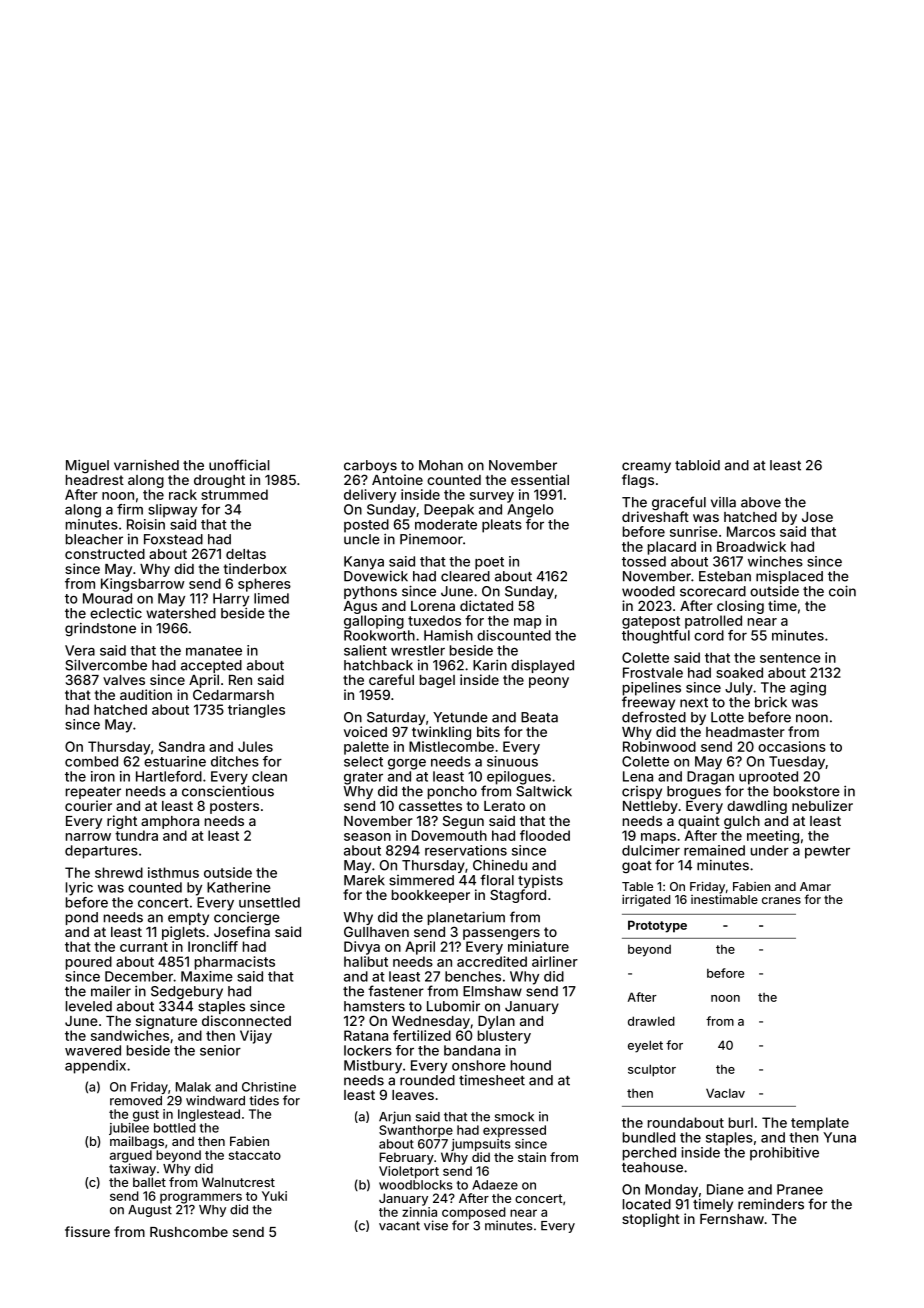 The image size is (924, 1308). Describe the element at coordinates (651, 1220) in the image. I see `stoplight` at that location.
